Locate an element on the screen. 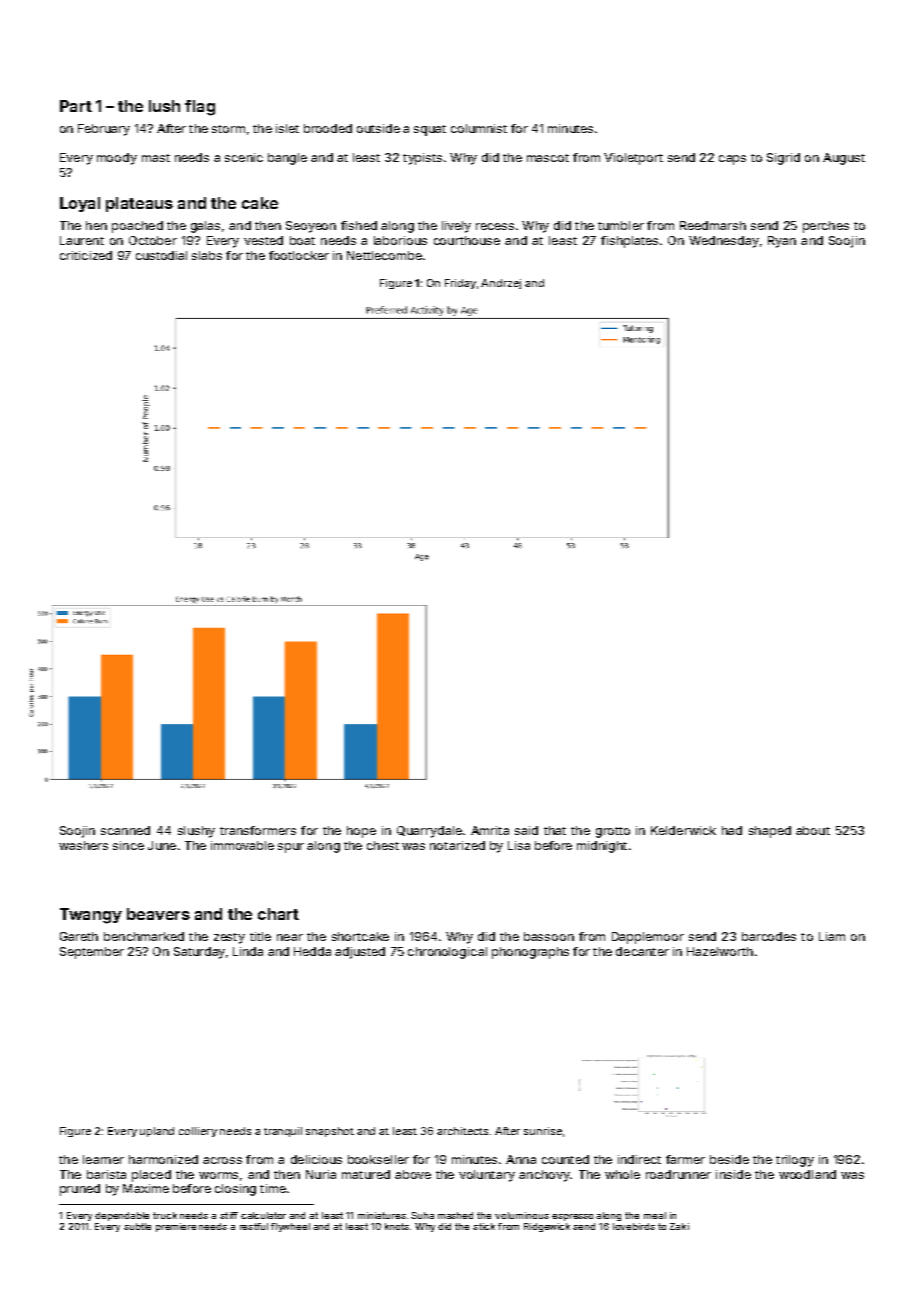 Image resolution: width=924 pixels, height=1308 pixels. recess is located at coordinates (495, 226).
